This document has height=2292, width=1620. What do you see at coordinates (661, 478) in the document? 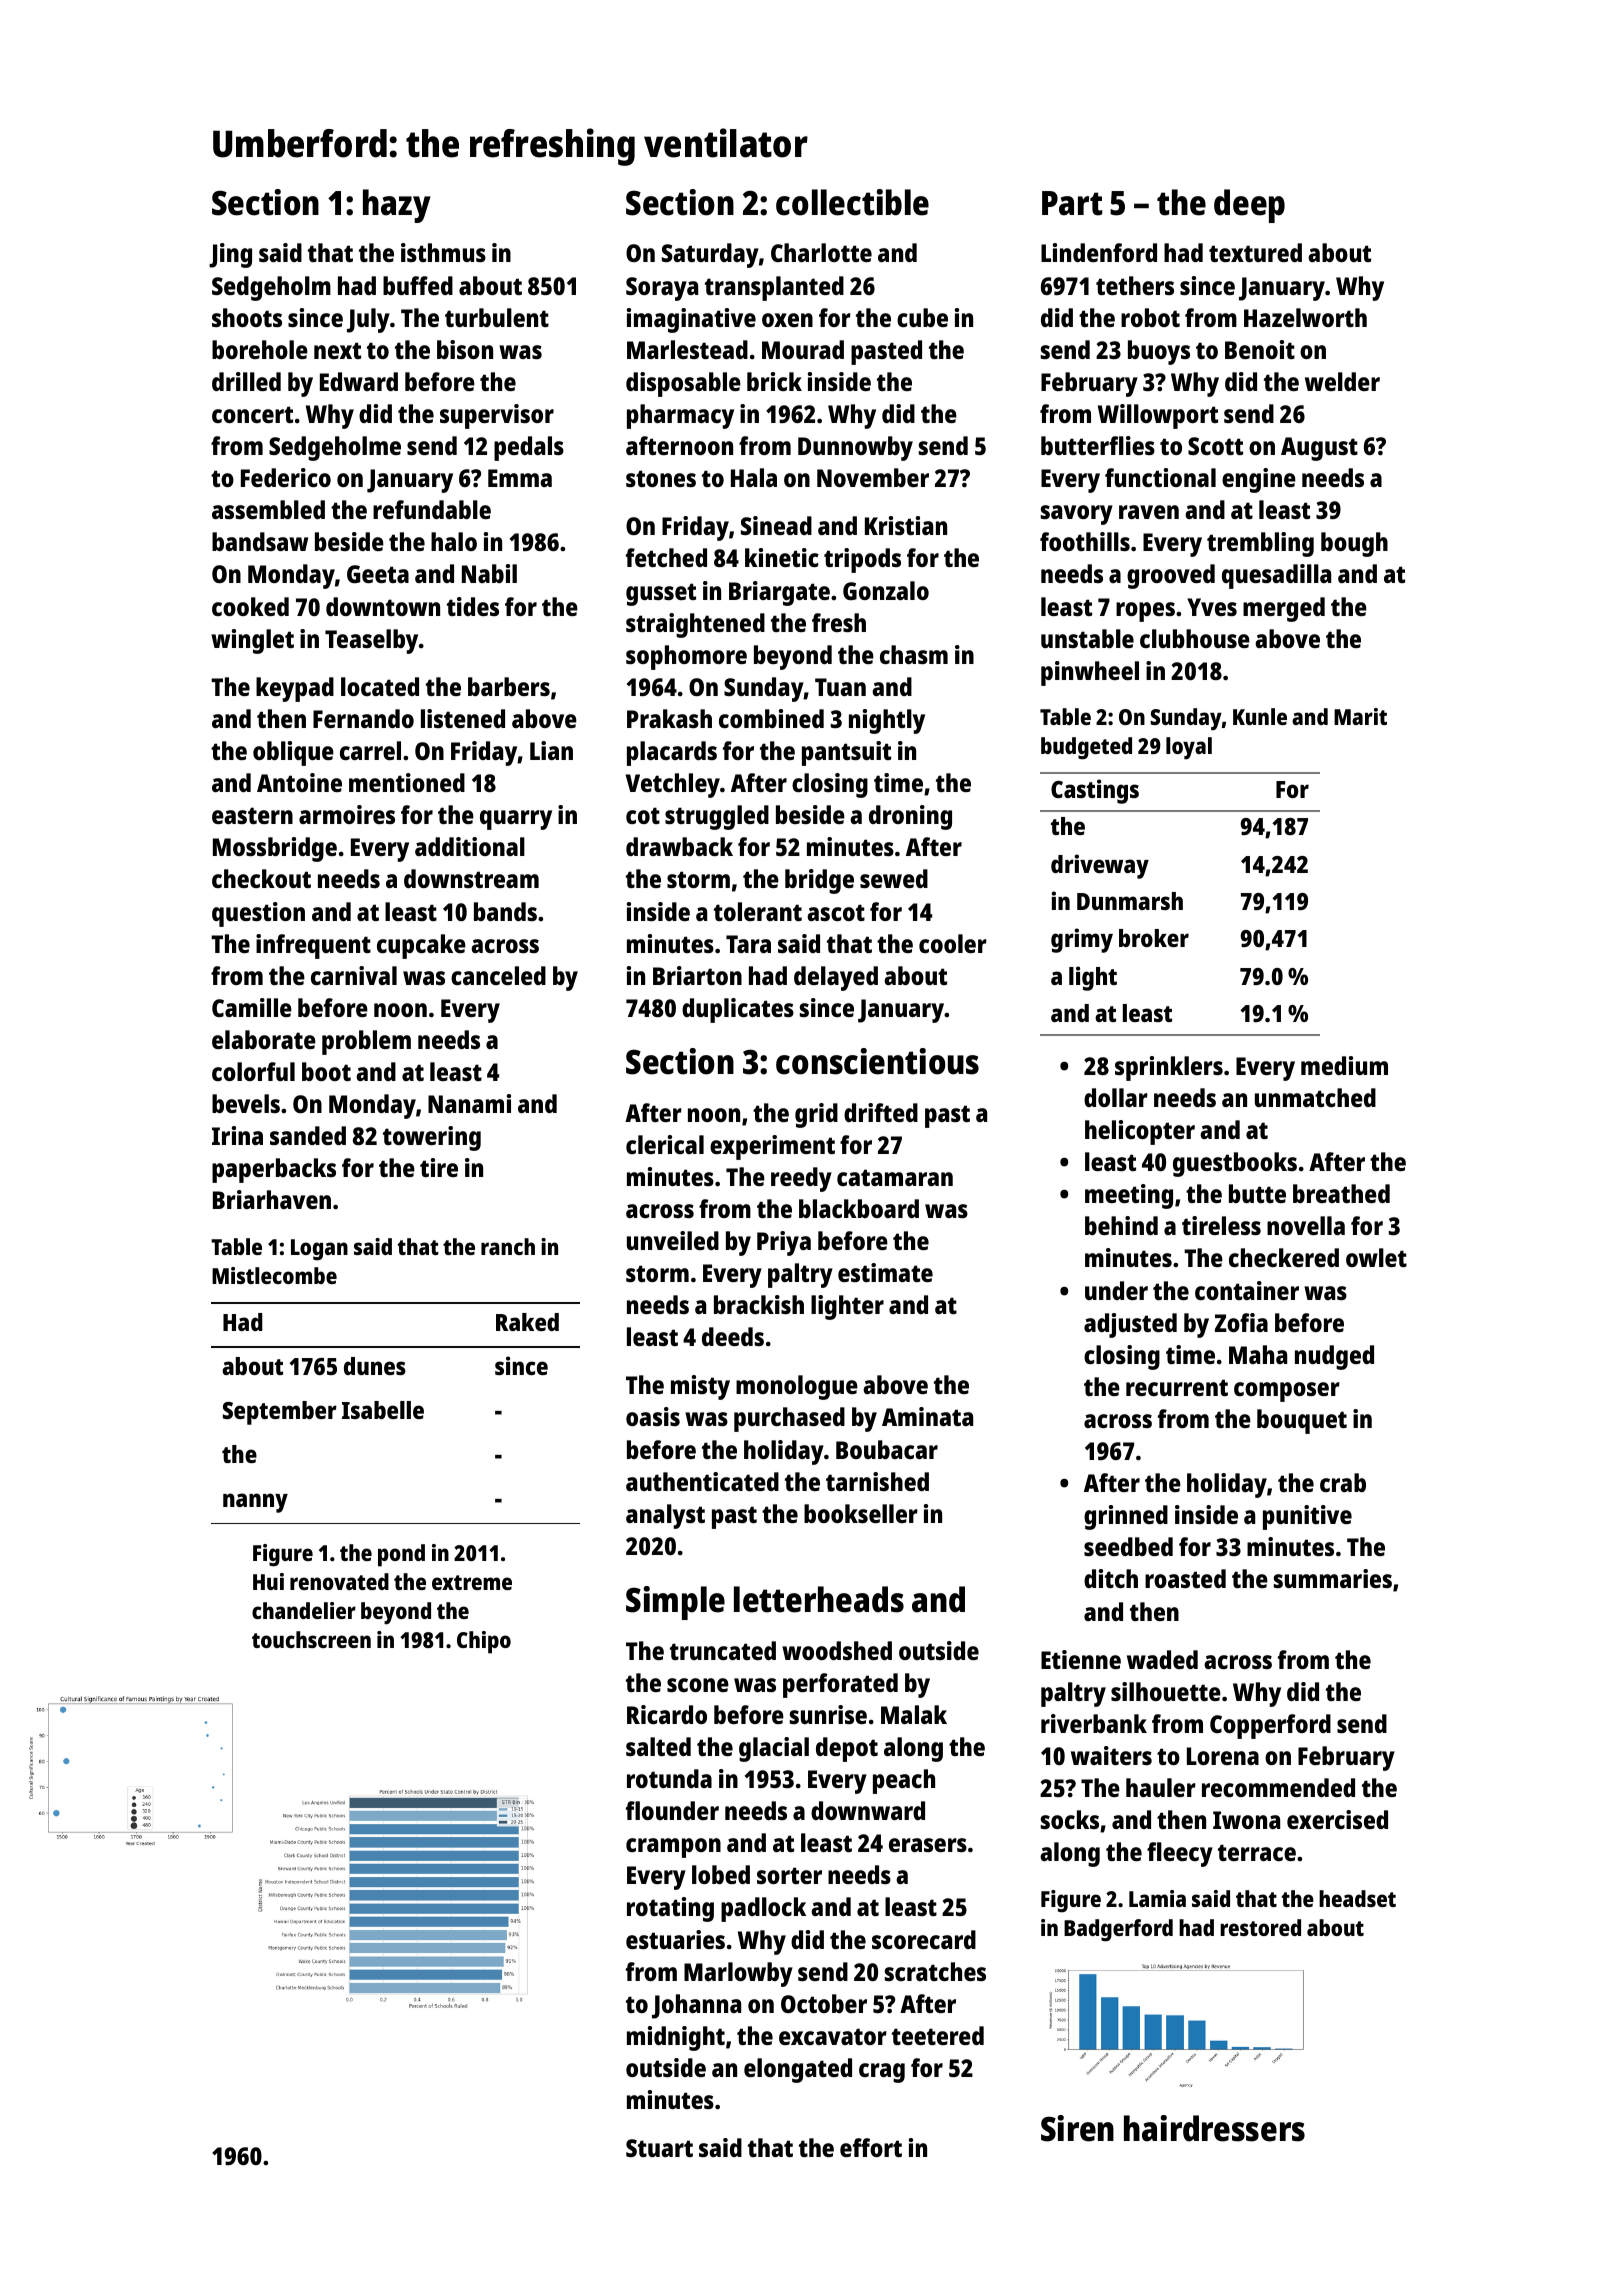
I see `stones` at bounding box center [661, 478].
